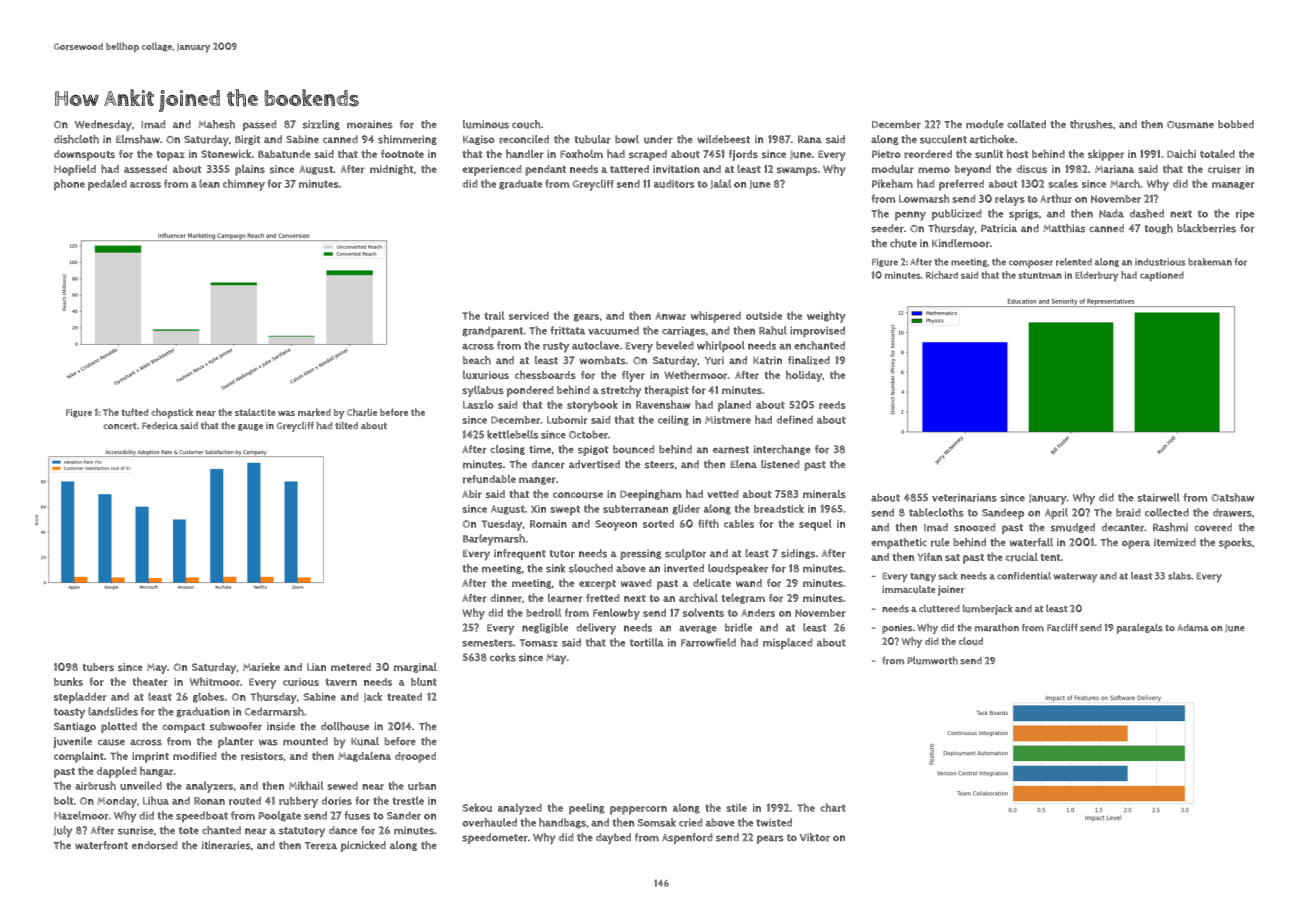 The image size is (1308, 924). Describe the element at coordinates (1159, 229) in the document. I see `tough` at that location.
